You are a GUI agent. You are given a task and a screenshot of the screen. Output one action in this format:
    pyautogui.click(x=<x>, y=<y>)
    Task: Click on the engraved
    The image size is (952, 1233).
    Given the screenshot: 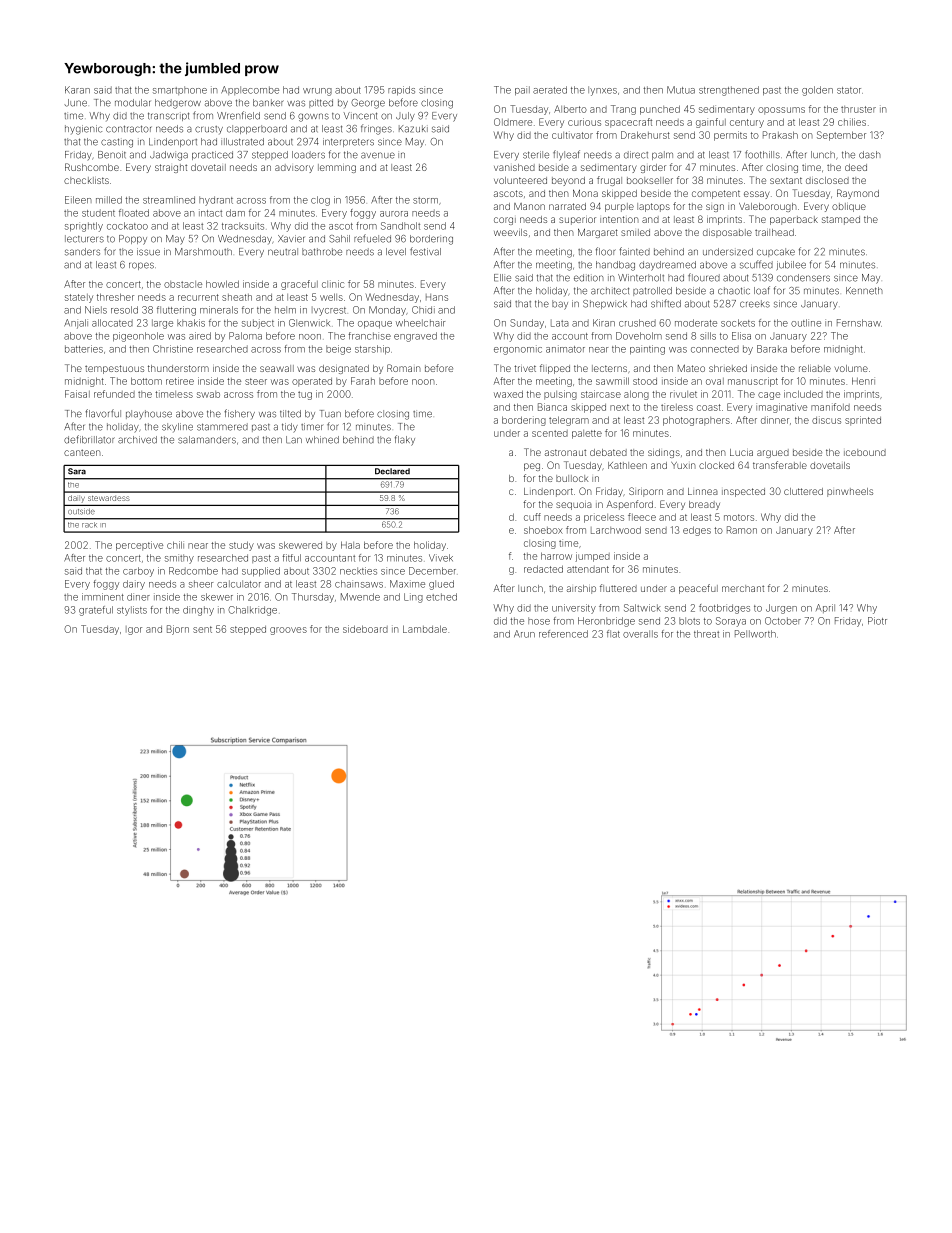 What is the action you would take?
    pyautogui.click(x=415, y=337)
